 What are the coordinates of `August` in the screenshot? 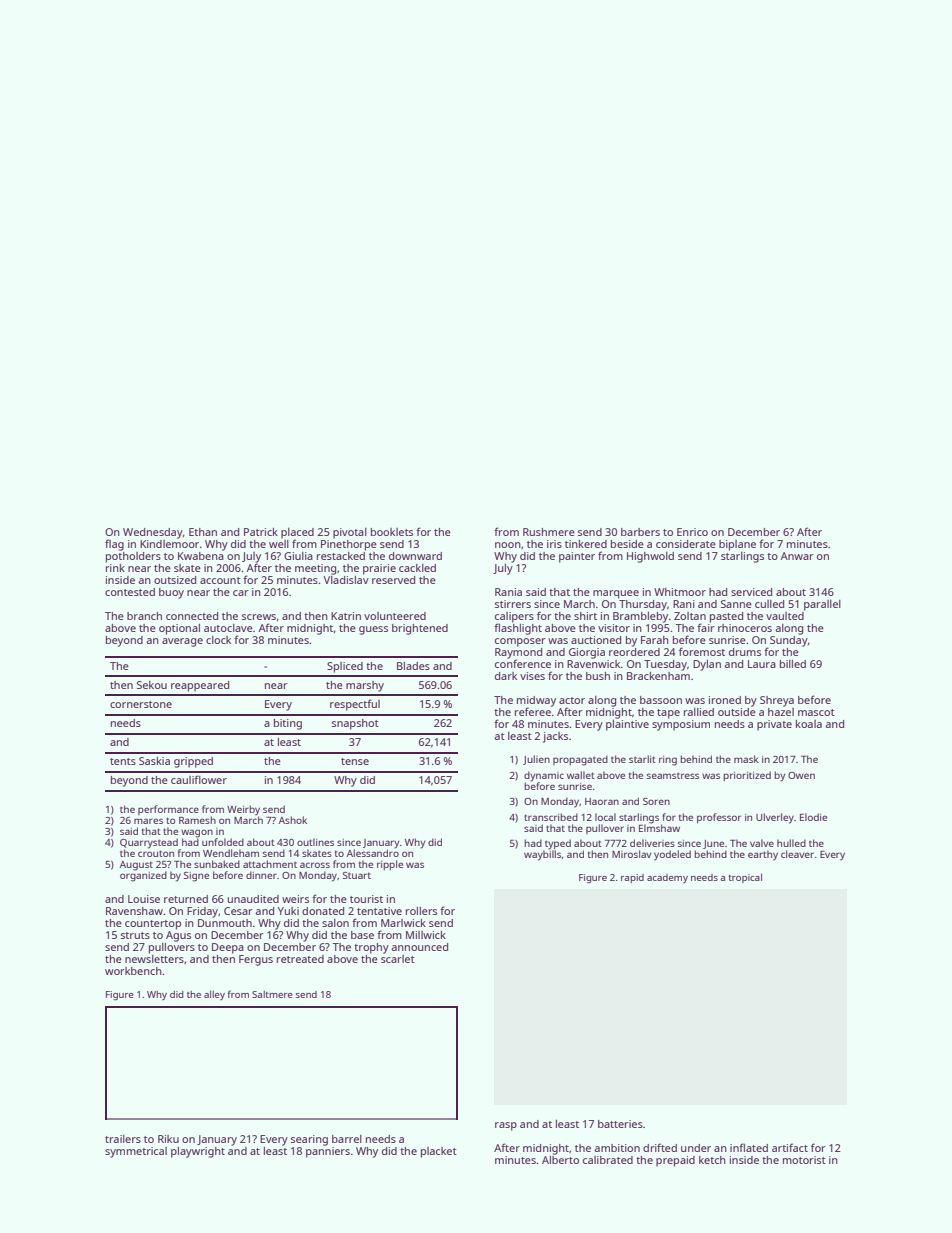 It's located at (136, 866).
